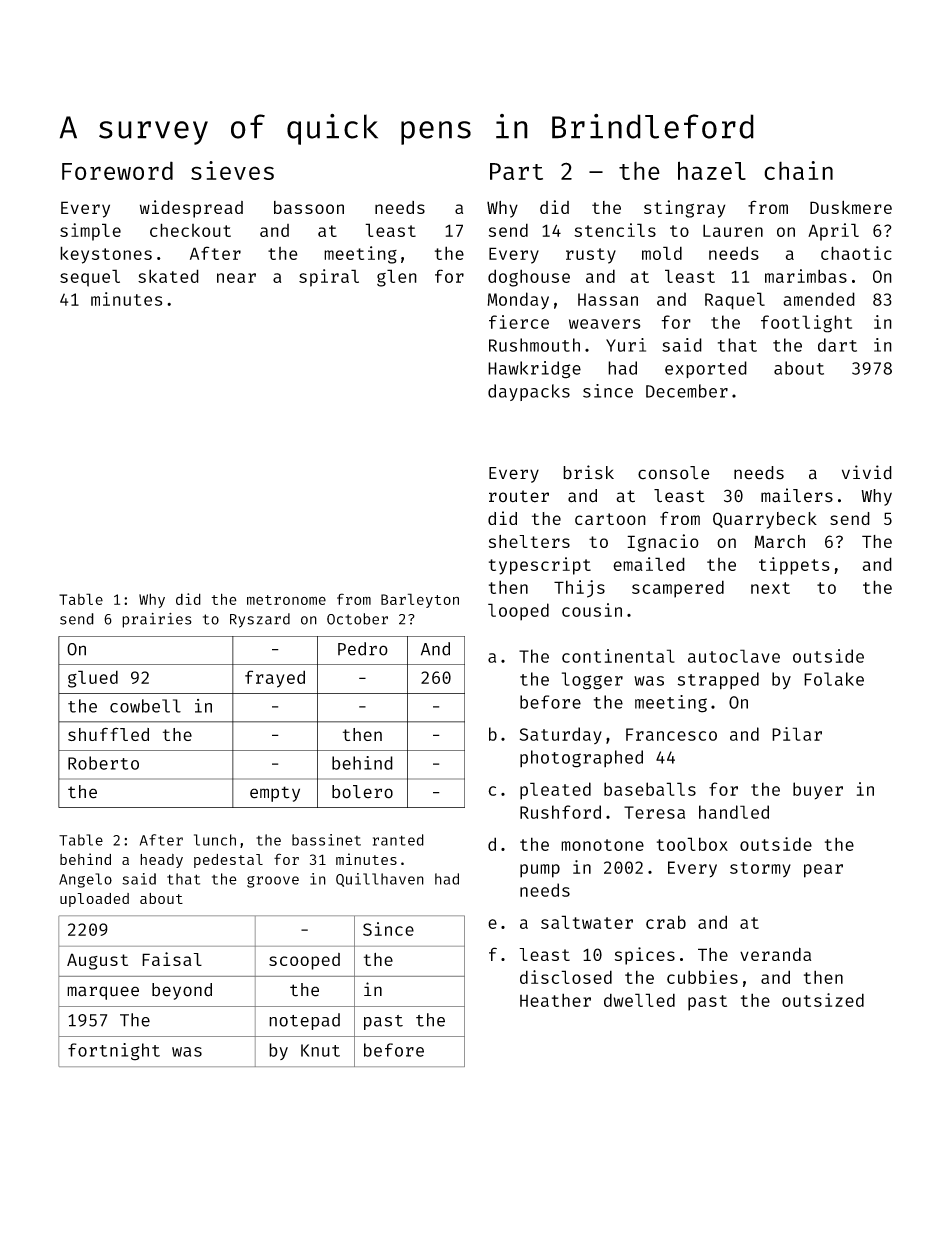 This screenshot has width=952, height=1233. What do you see at coordinates (161, 861) in the screenshot?
I see `heady` at bounding box center [161, 861].
